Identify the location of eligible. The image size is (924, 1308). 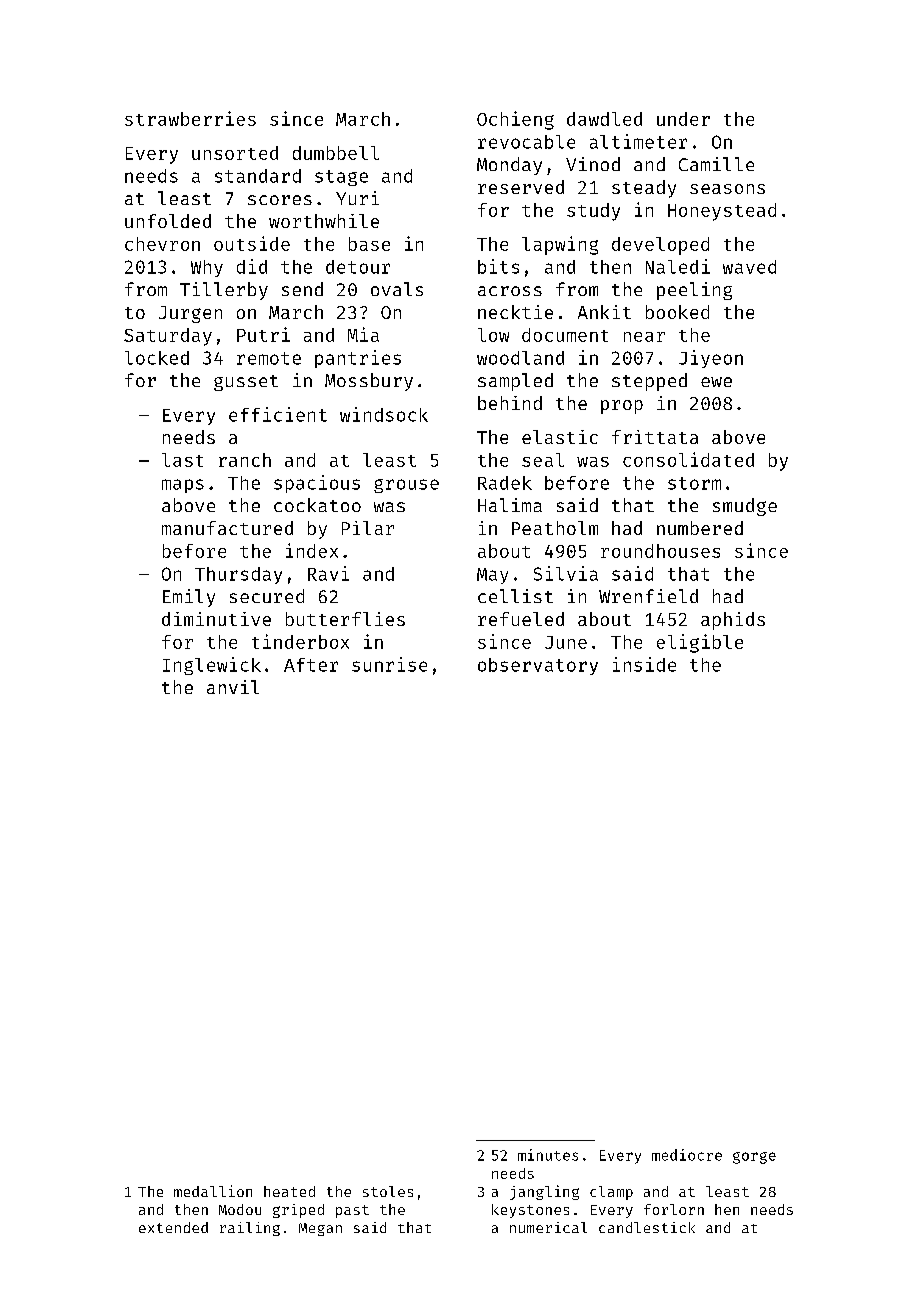
(700, 643).
